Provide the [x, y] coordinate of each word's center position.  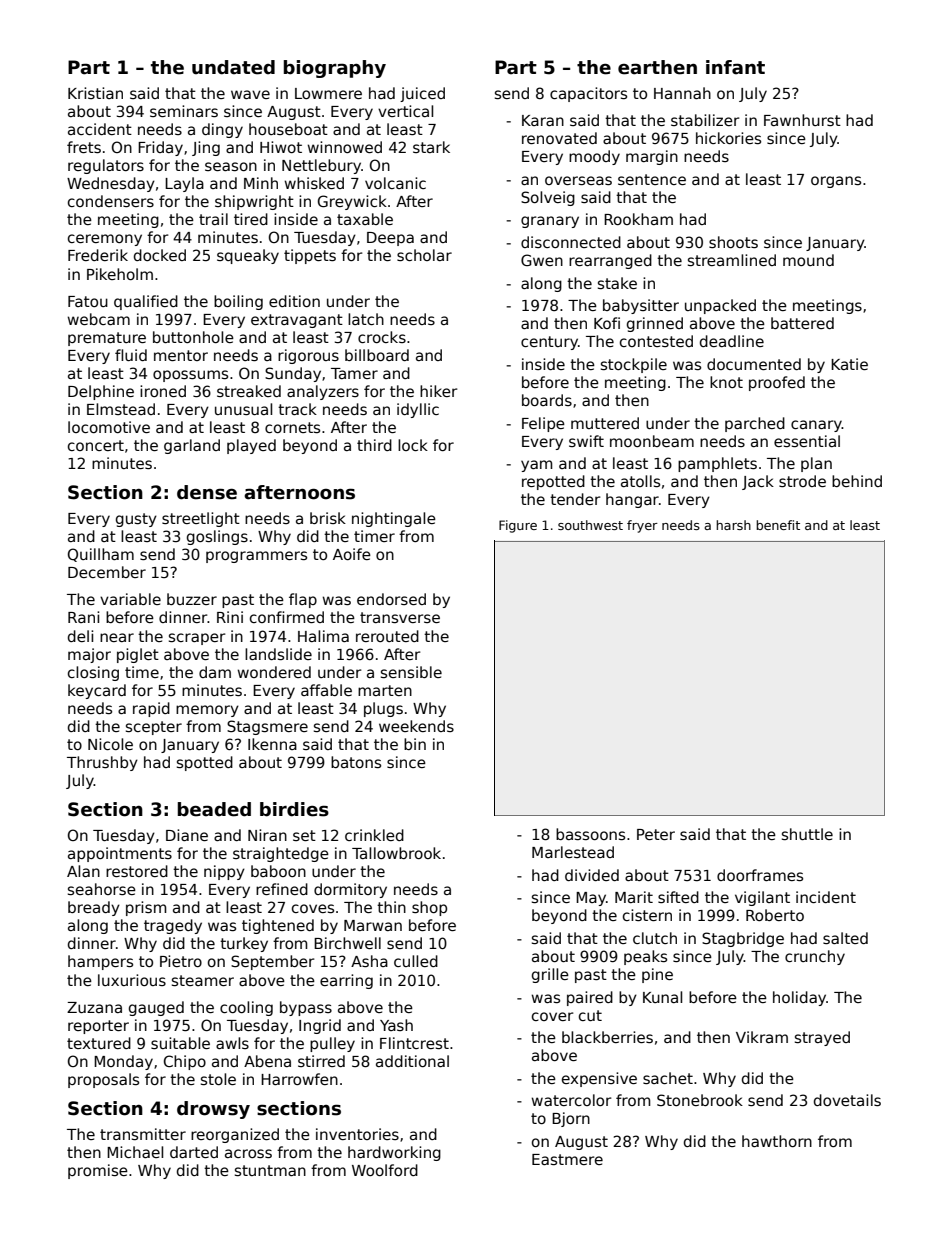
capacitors [588, 94]
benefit [778, 525]
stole [218, 1079]
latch [366, 319]
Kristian [95, 93]
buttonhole [193, 337]
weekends [416, 726]
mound [808, 260]
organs [836, 182]
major [89, 655]
